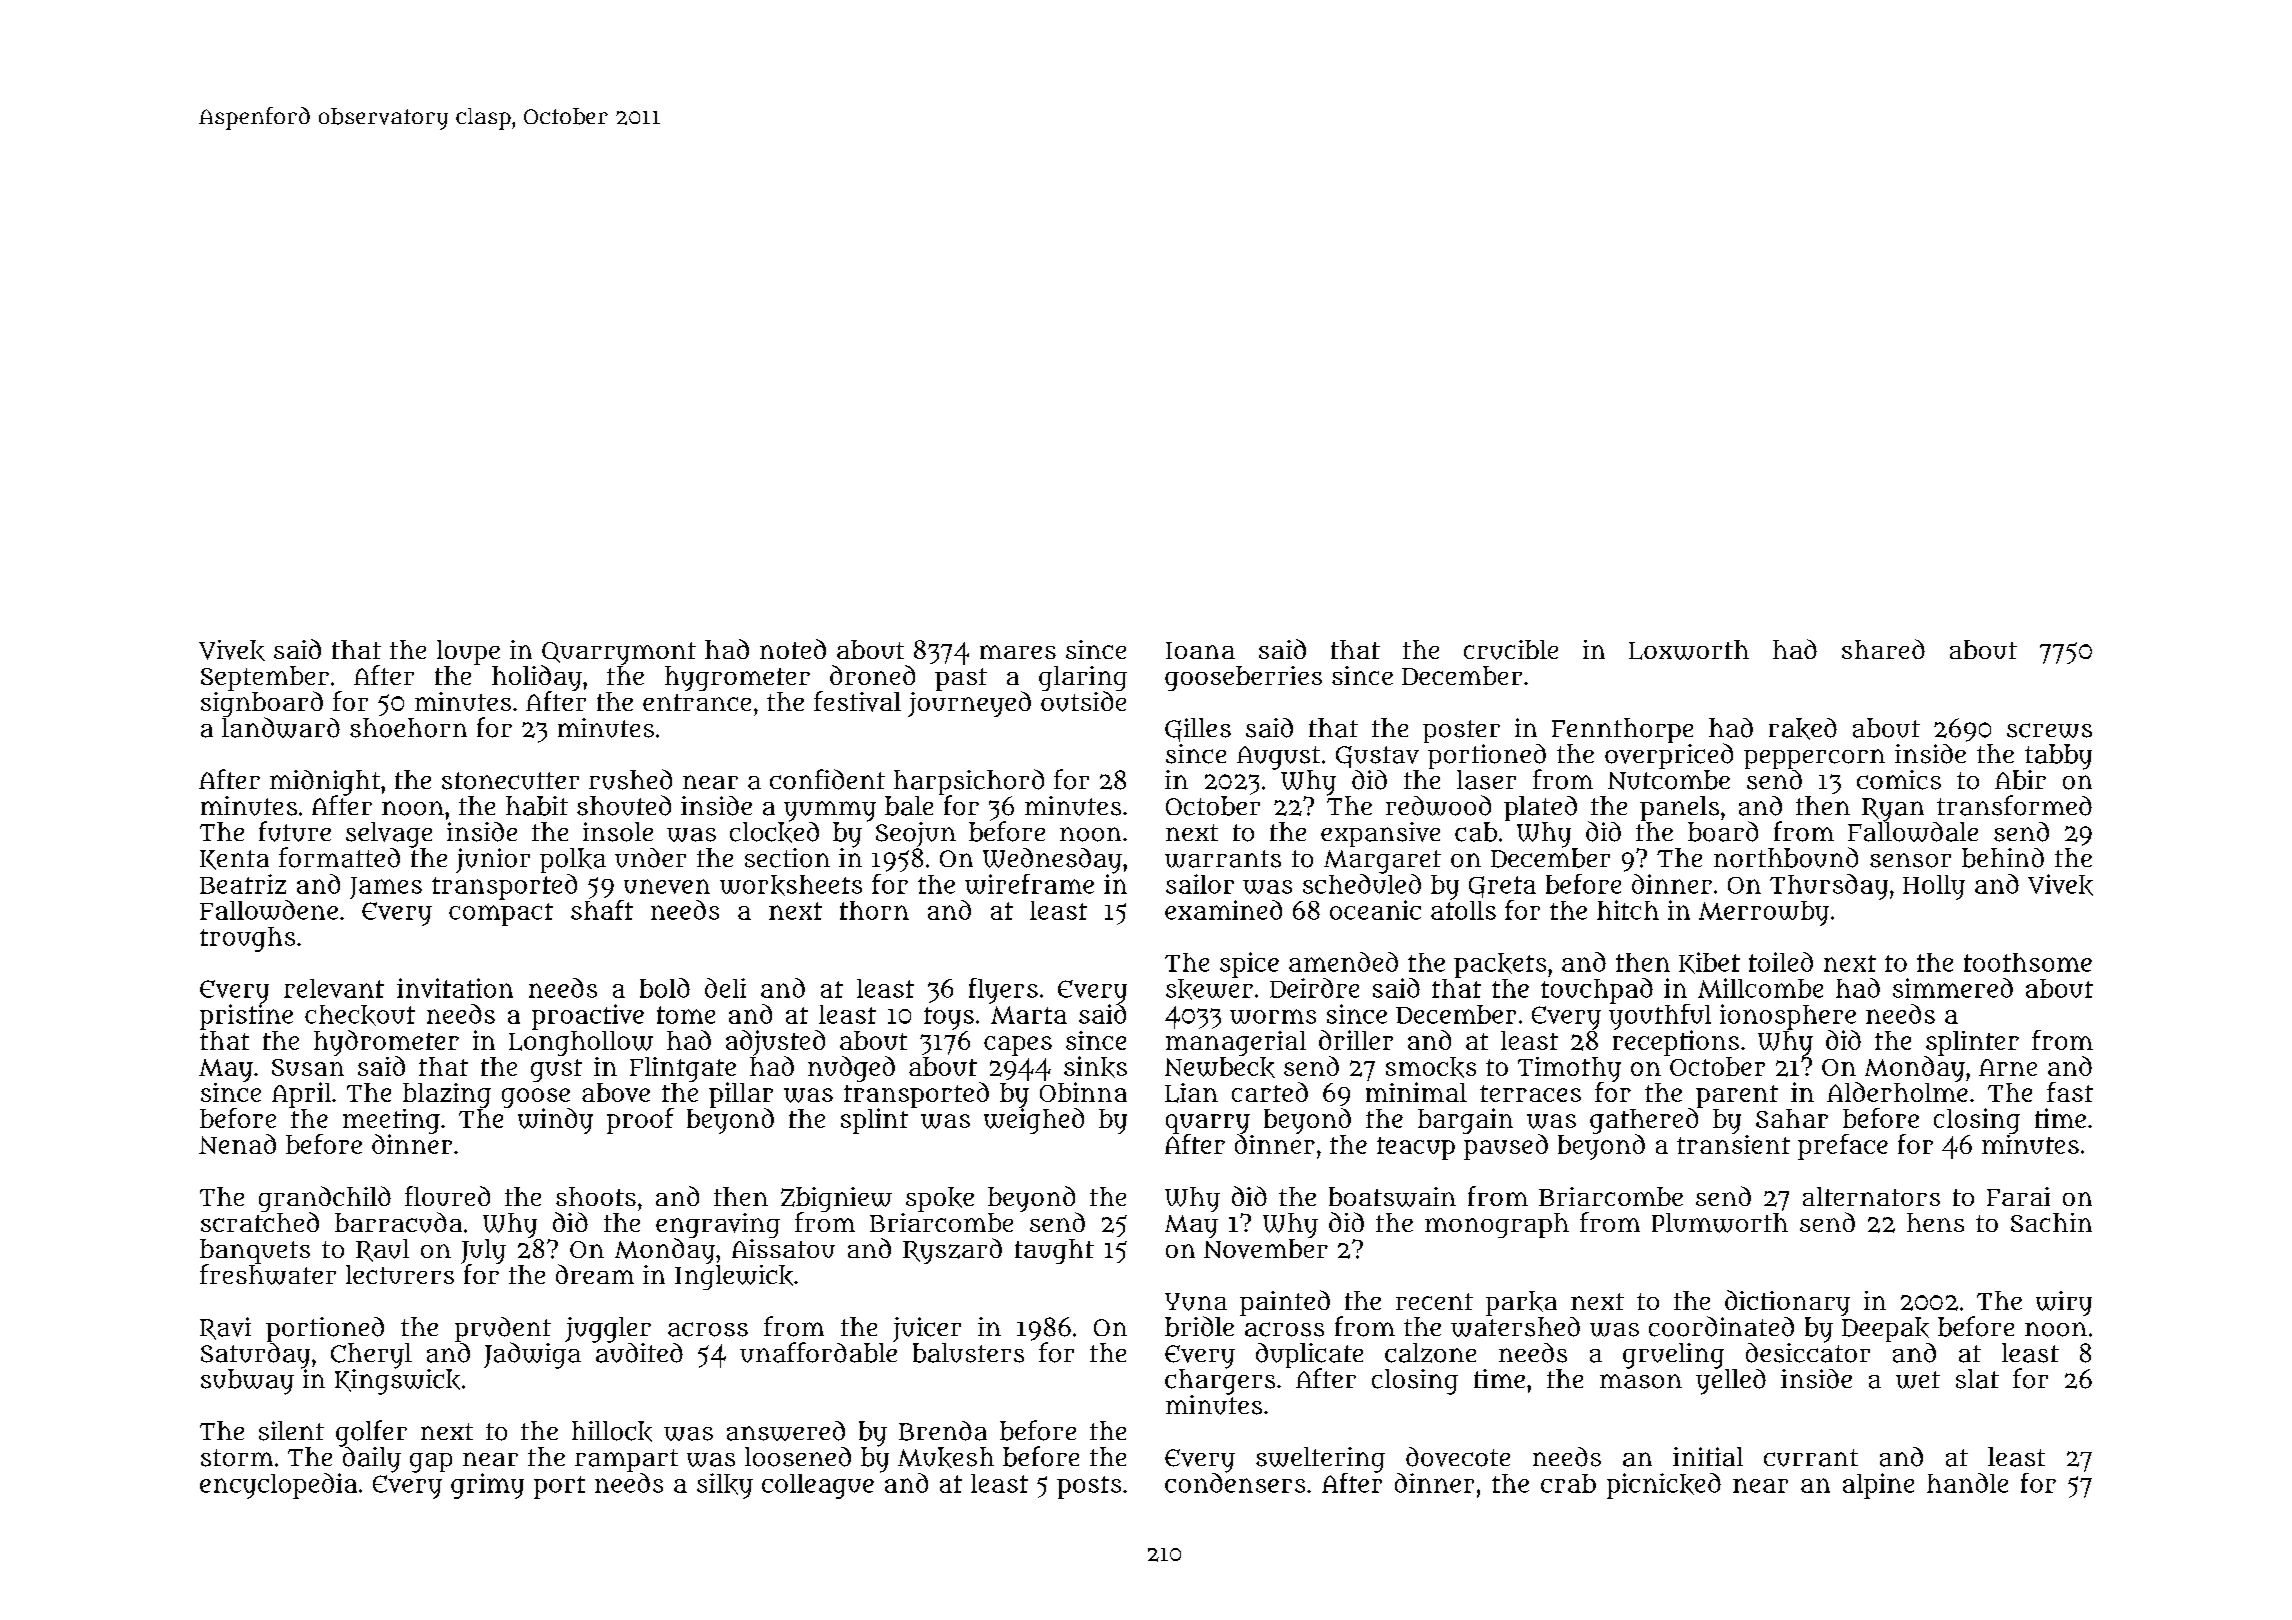 The image size is (2292, 1620). Describe the element at coordinates (1191, 1093) in the screenshot. I see `Lian` at that location.
